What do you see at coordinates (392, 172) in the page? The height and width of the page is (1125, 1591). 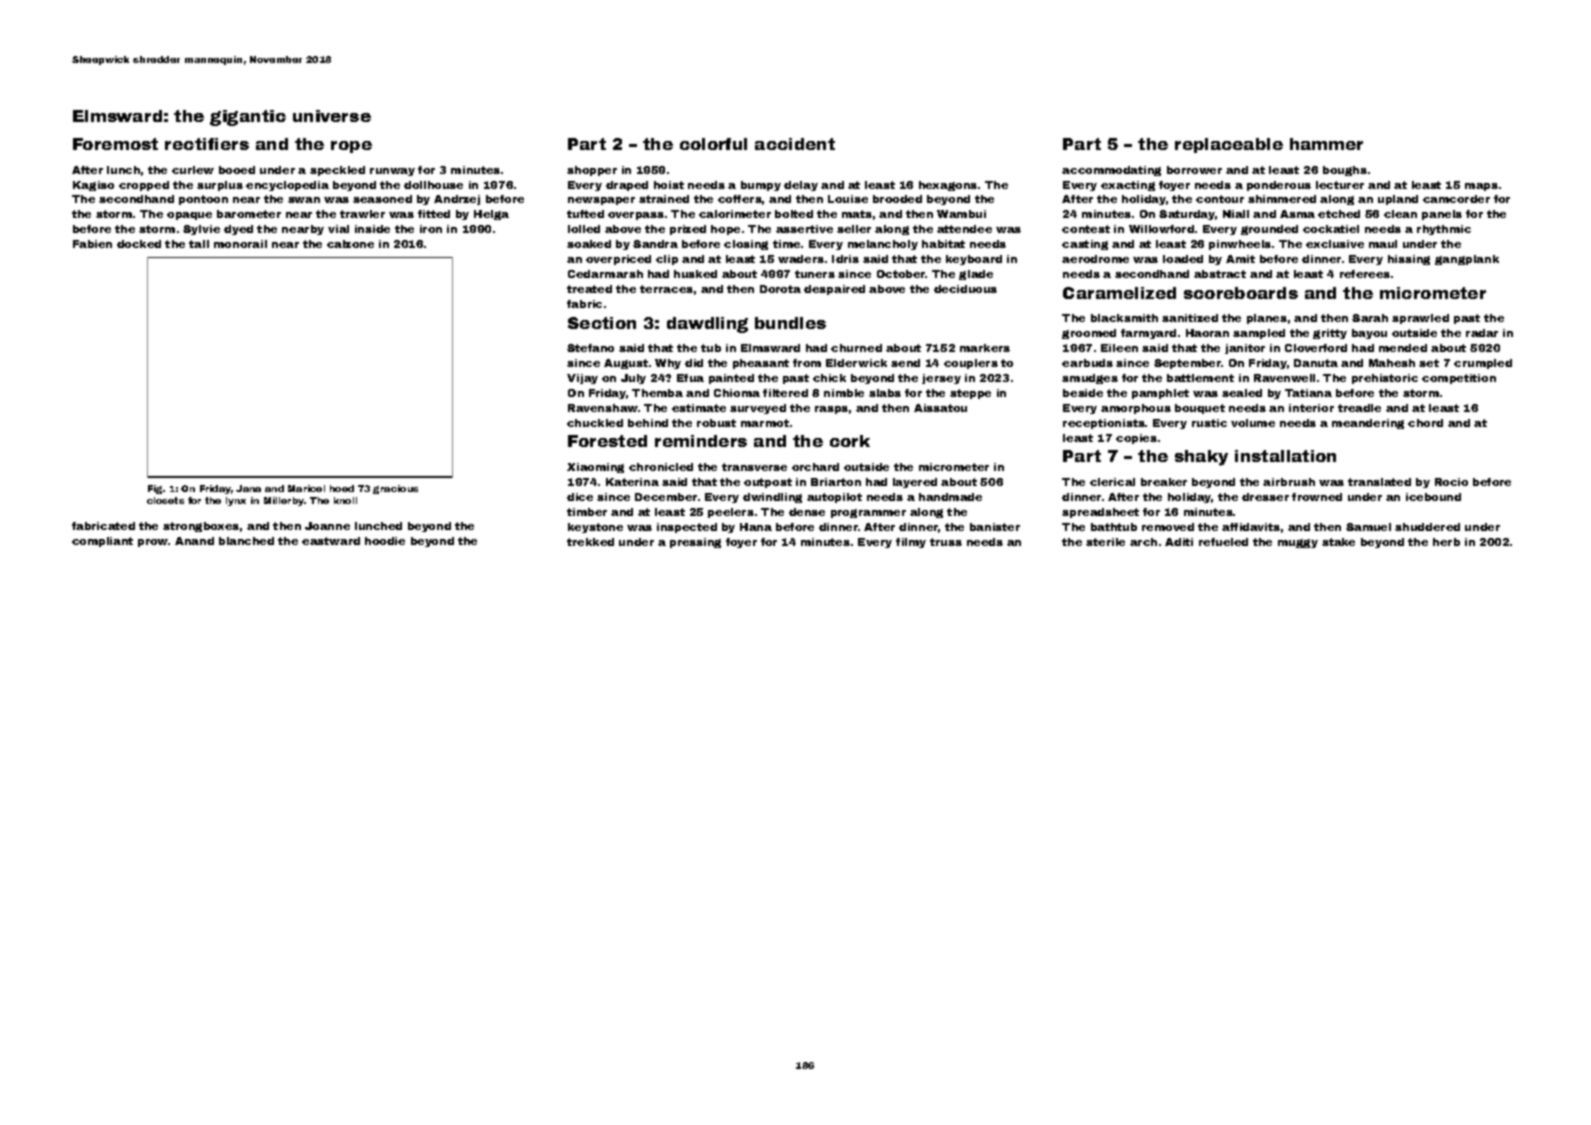 I see `runway` at bounding box center [392, 172].
